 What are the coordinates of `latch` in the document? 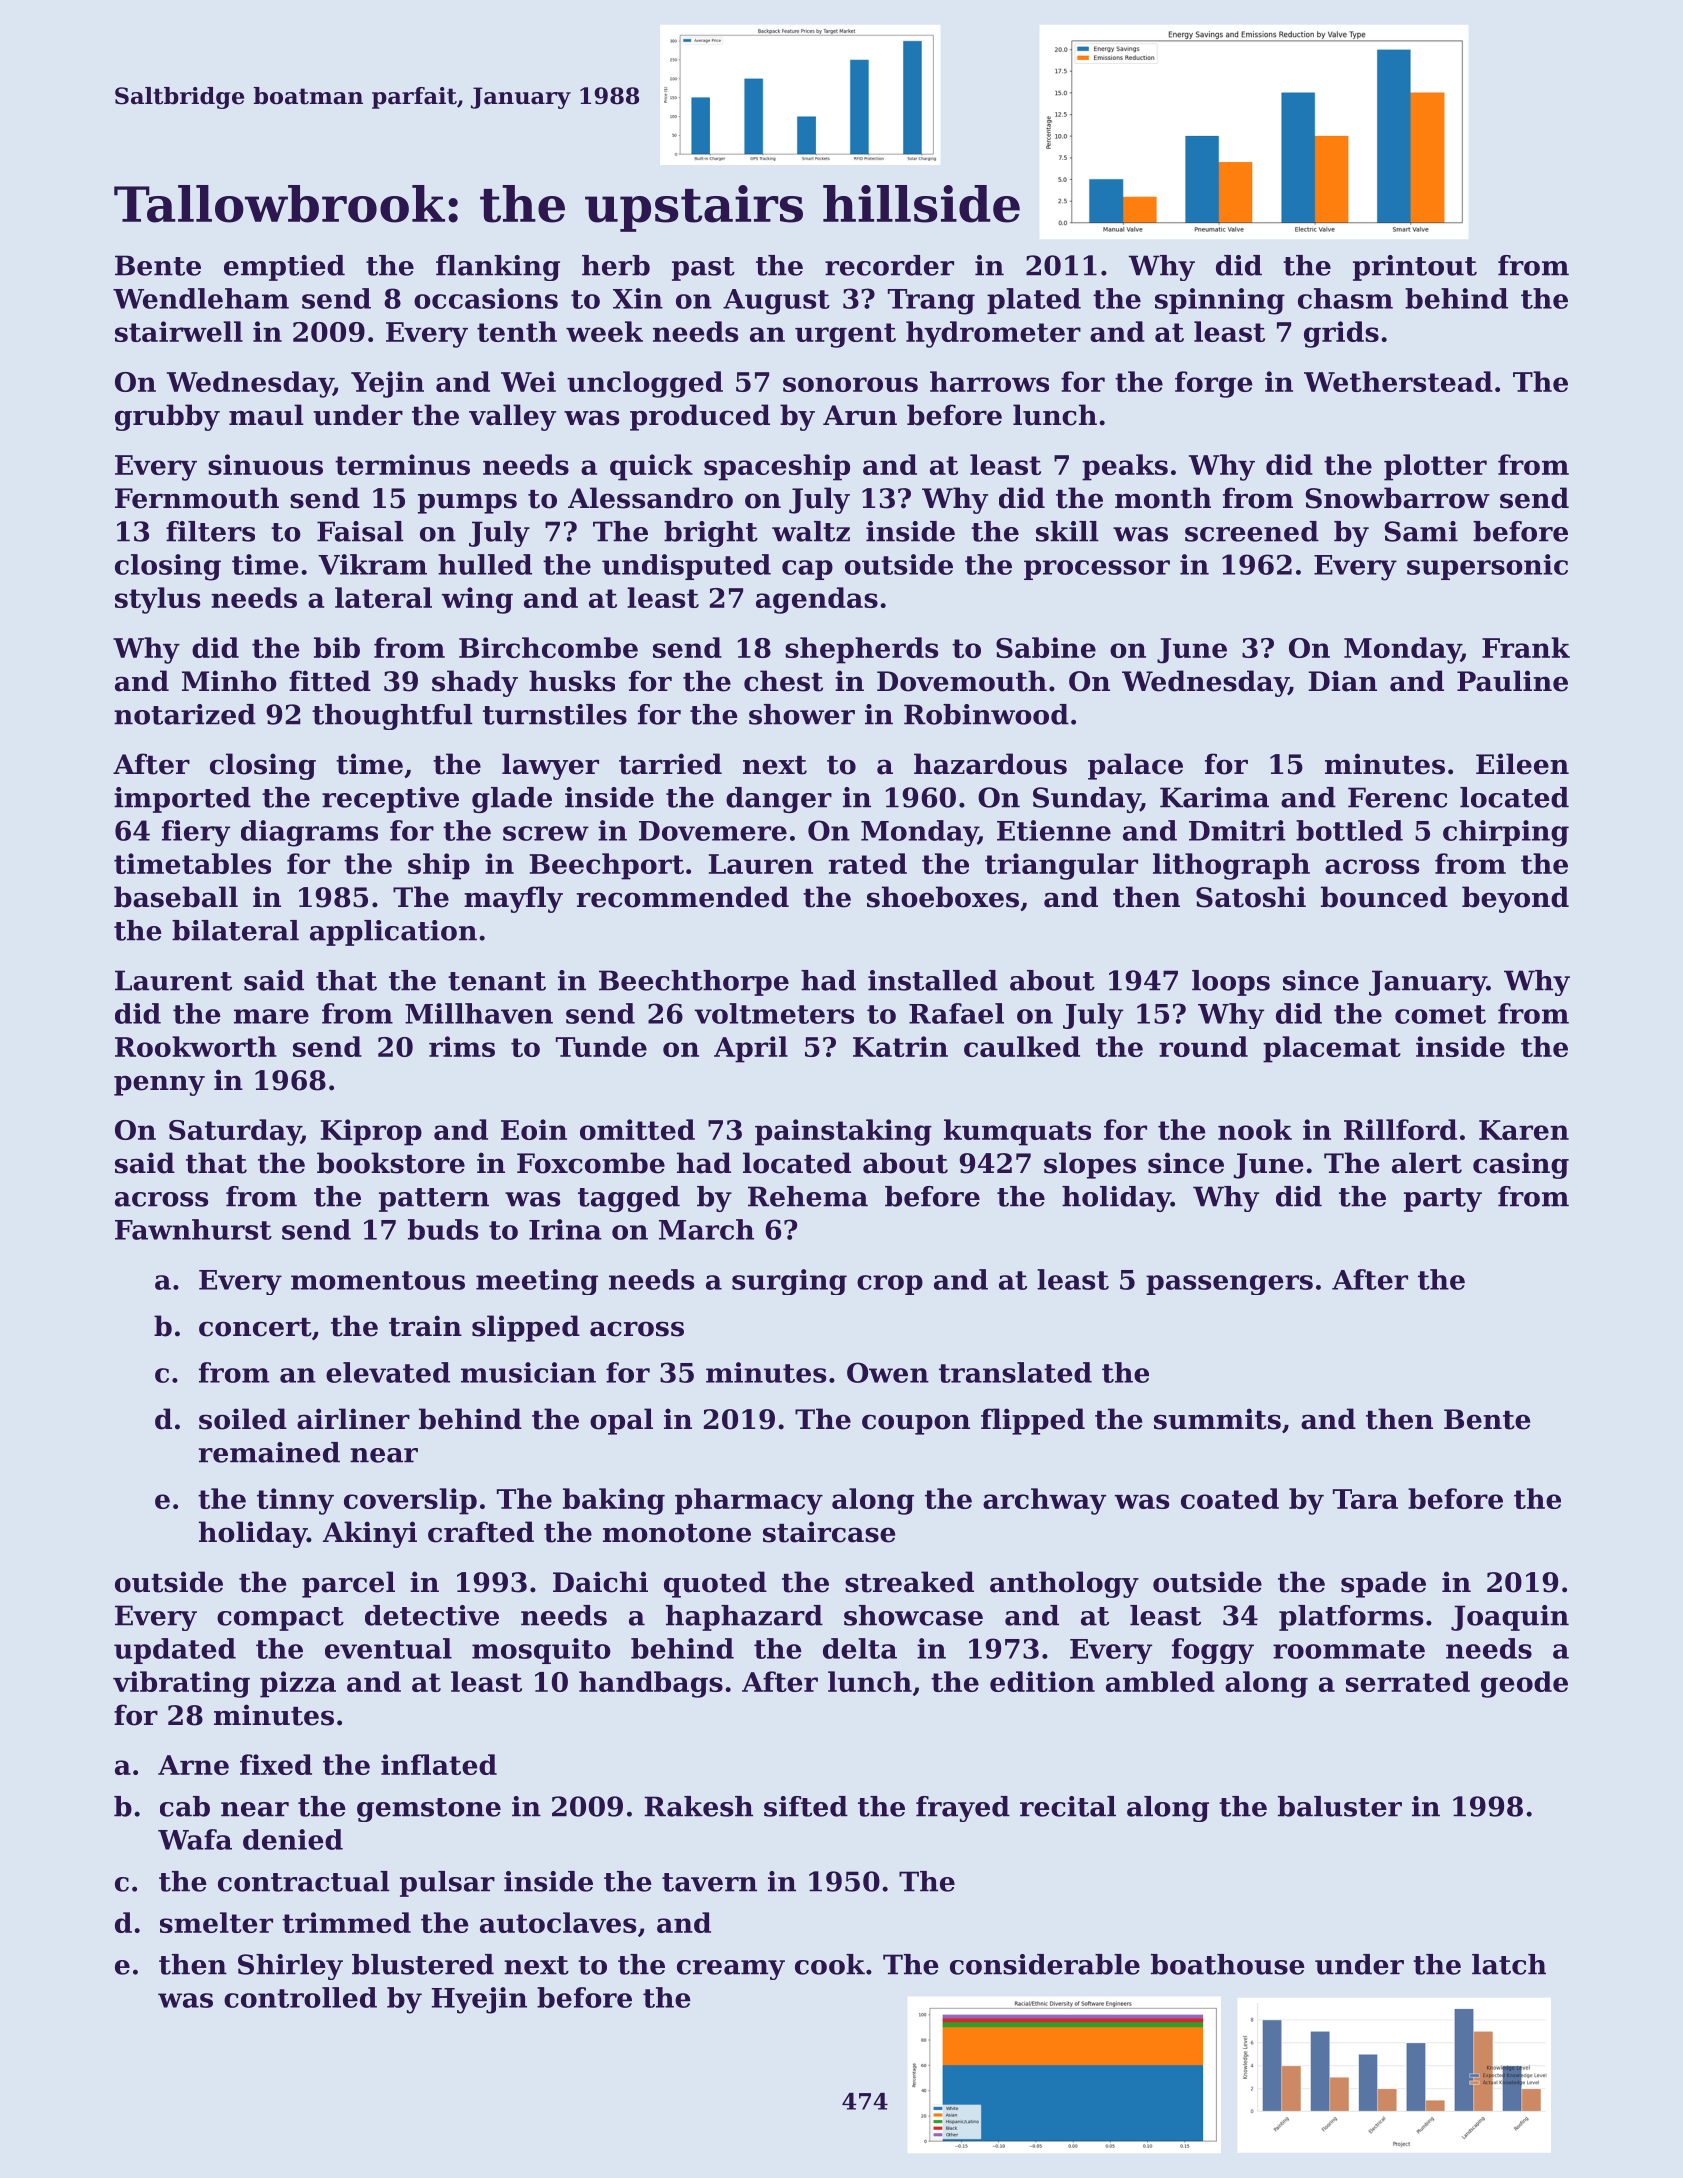 It's located at (1509, 1964).
